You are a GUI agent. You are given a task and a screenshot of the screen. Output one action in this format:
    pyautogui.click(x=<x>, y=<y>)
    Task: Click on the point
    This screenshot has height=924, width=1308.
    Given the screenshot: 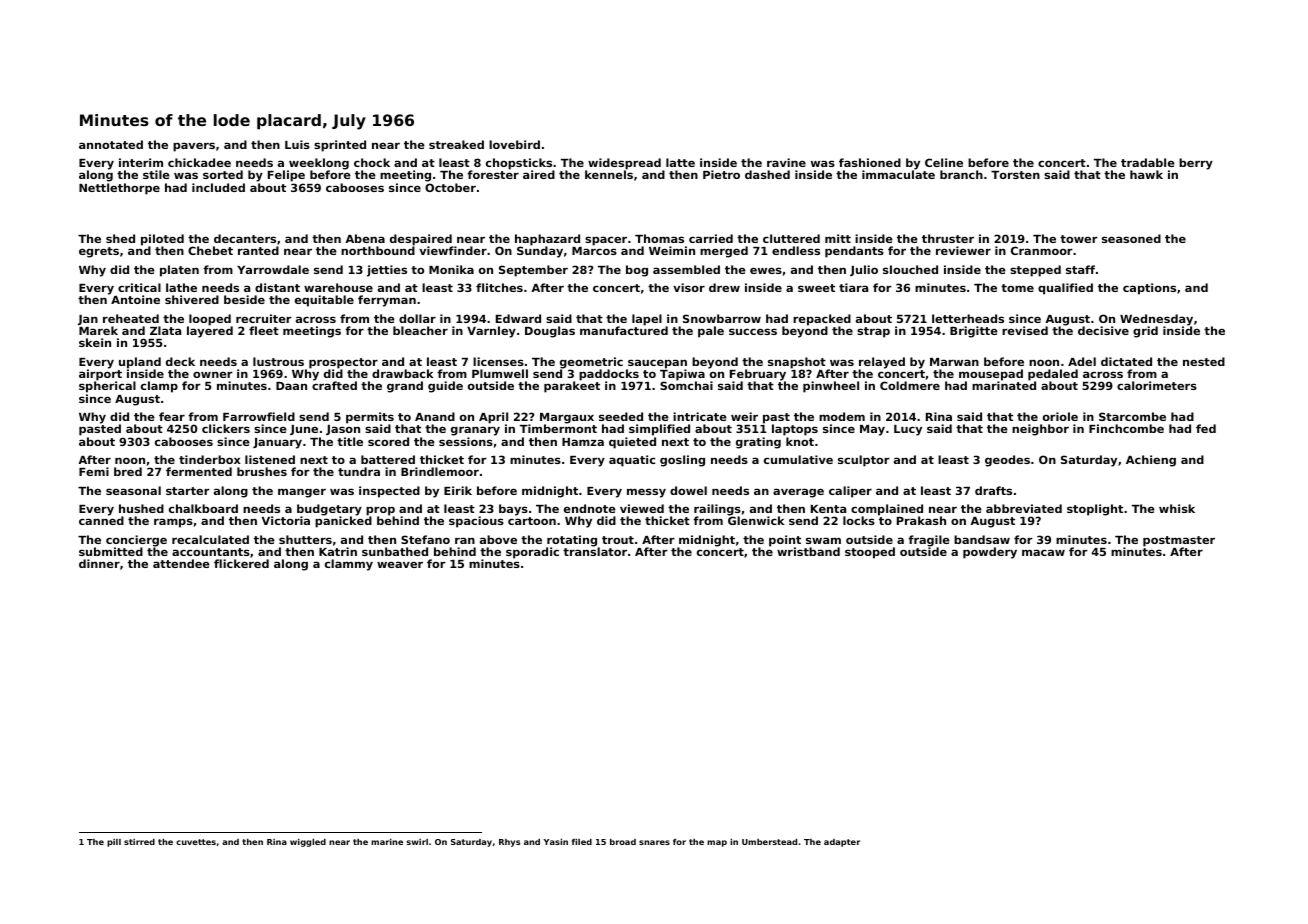 What is the action you would take?
    pyautogui.click(x=785, y=541)
